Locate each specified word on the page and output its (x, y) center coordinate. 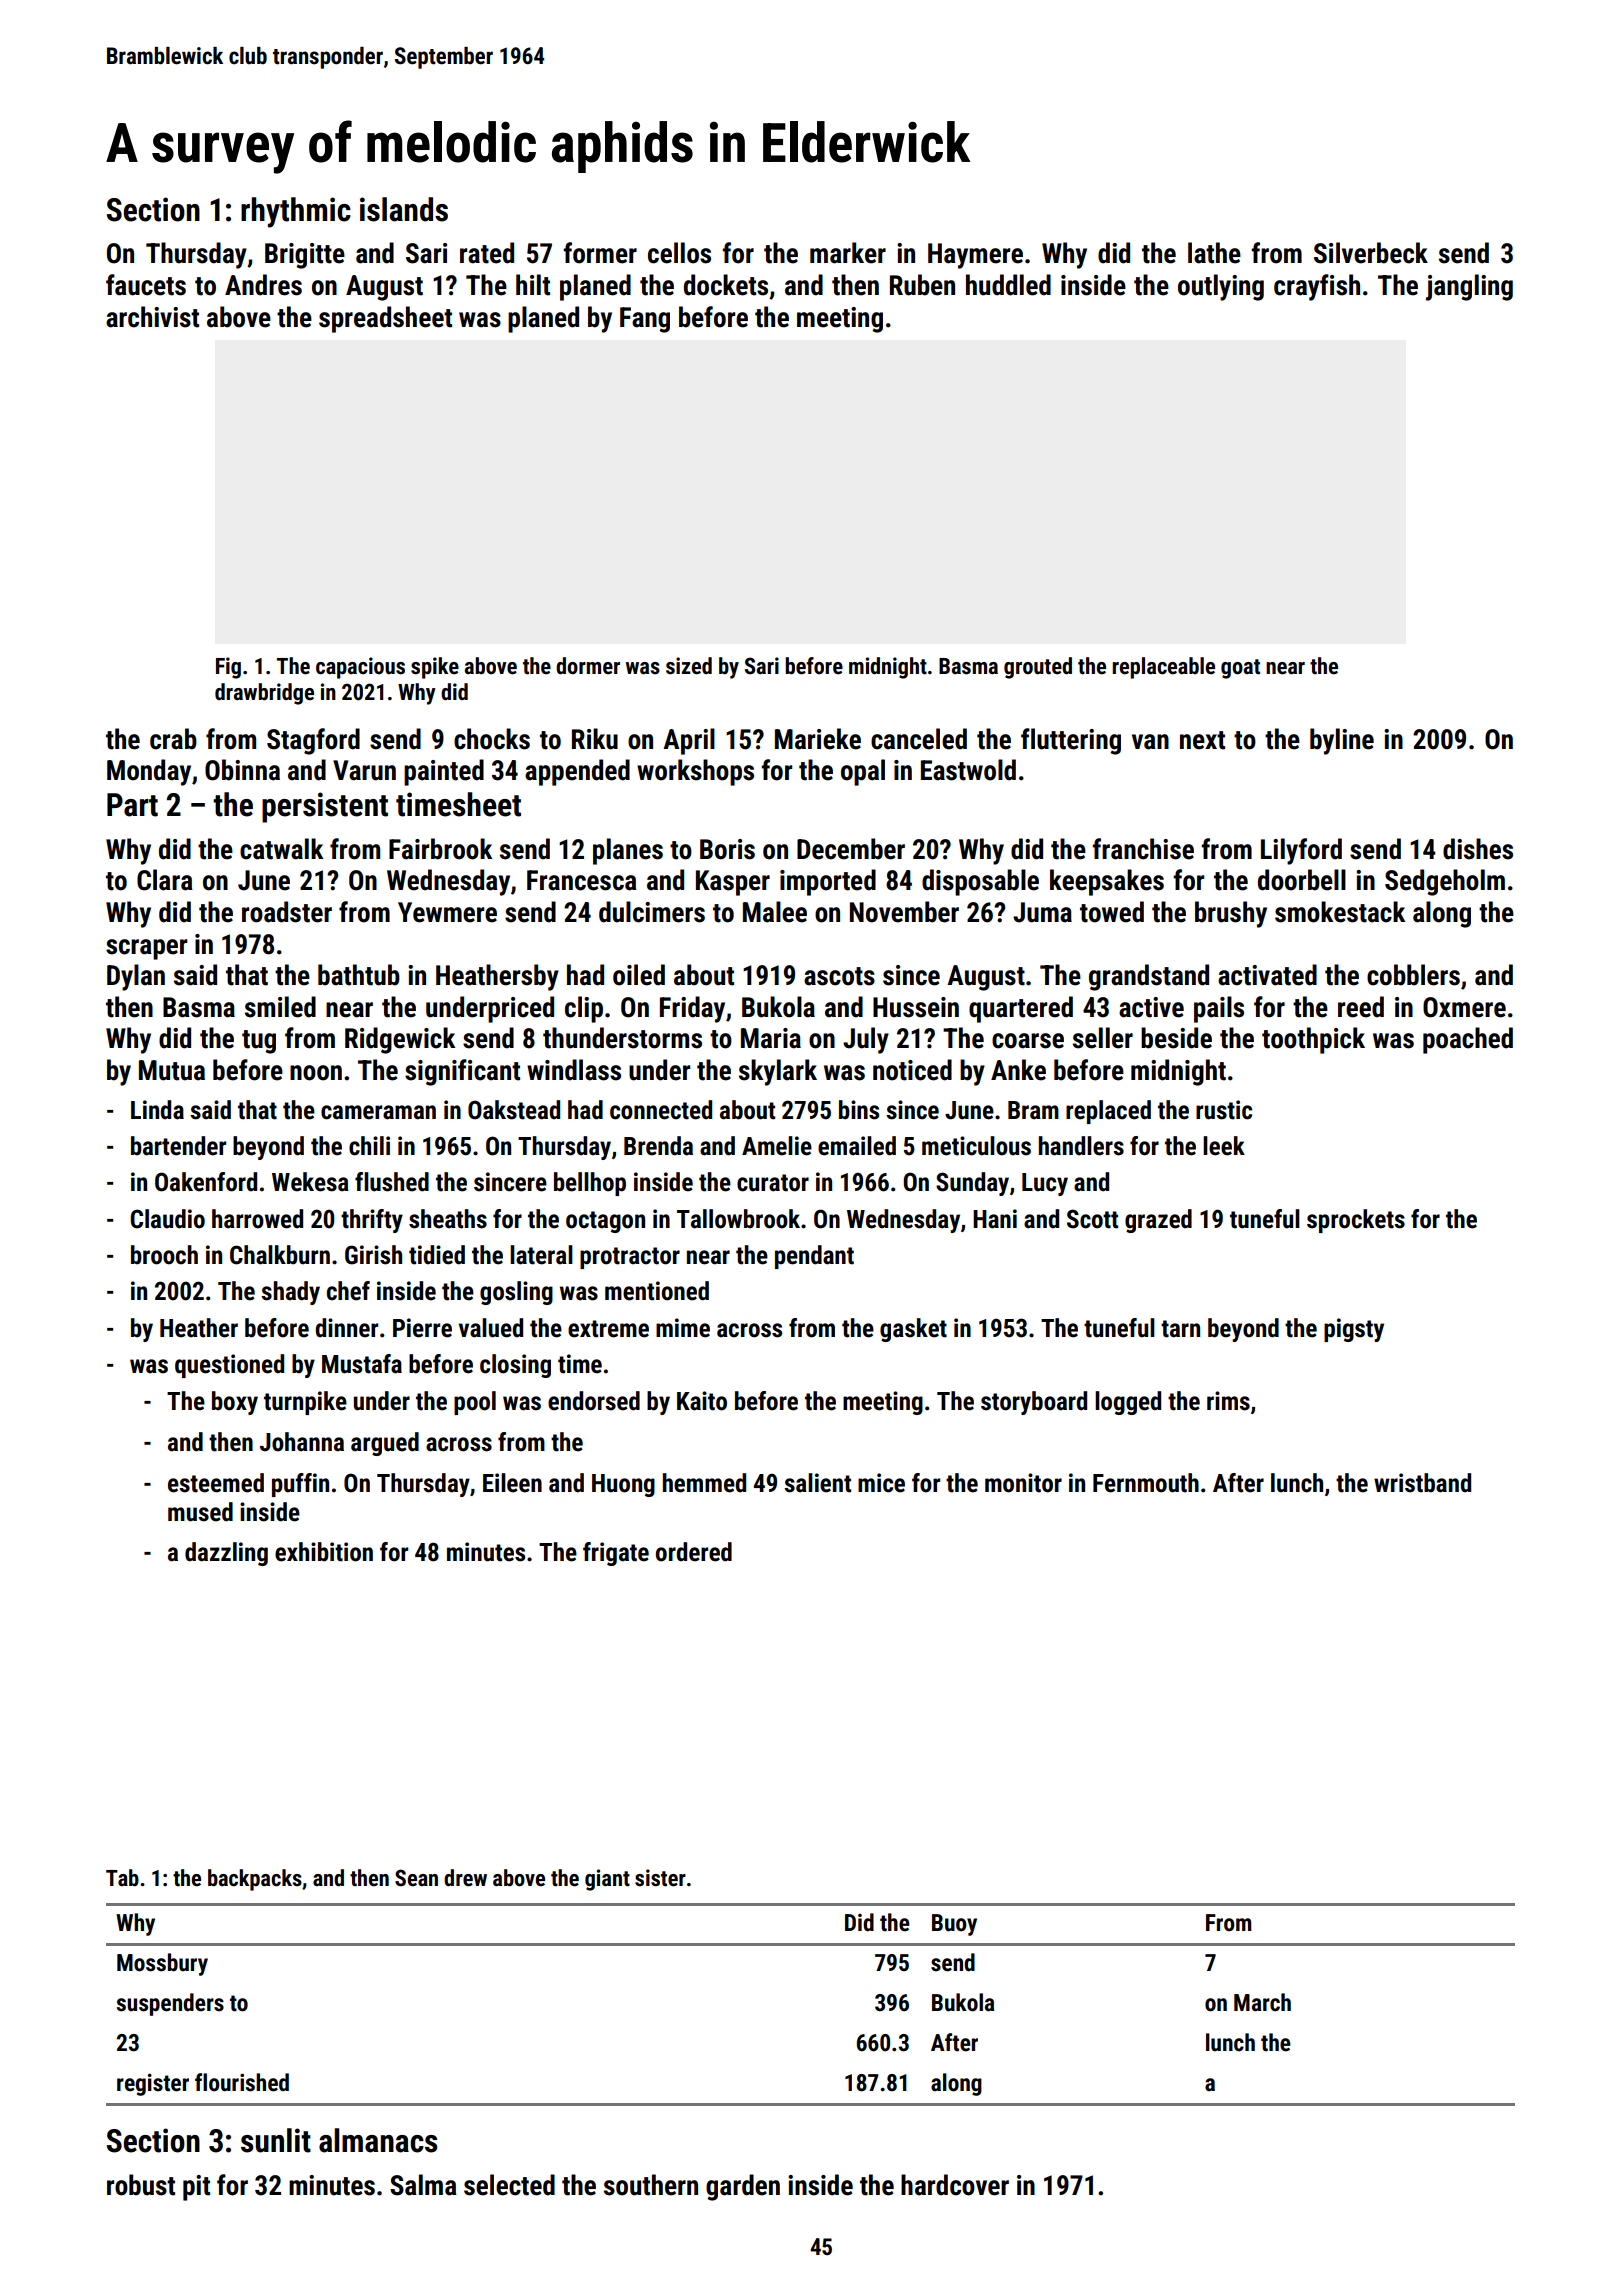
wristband (1422, 1483)
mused (200, 1512)
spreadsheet (385, 319)
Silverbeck (1371, 253)
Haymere (975, 256)
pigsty (1354, 1330)
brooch (164, 1255)
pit (196, 2188)
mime (683, 1328)
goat (1240, 669)
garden (743, 2187)
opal (863, 772)
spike (435, 668)
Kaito (702, 1401)
